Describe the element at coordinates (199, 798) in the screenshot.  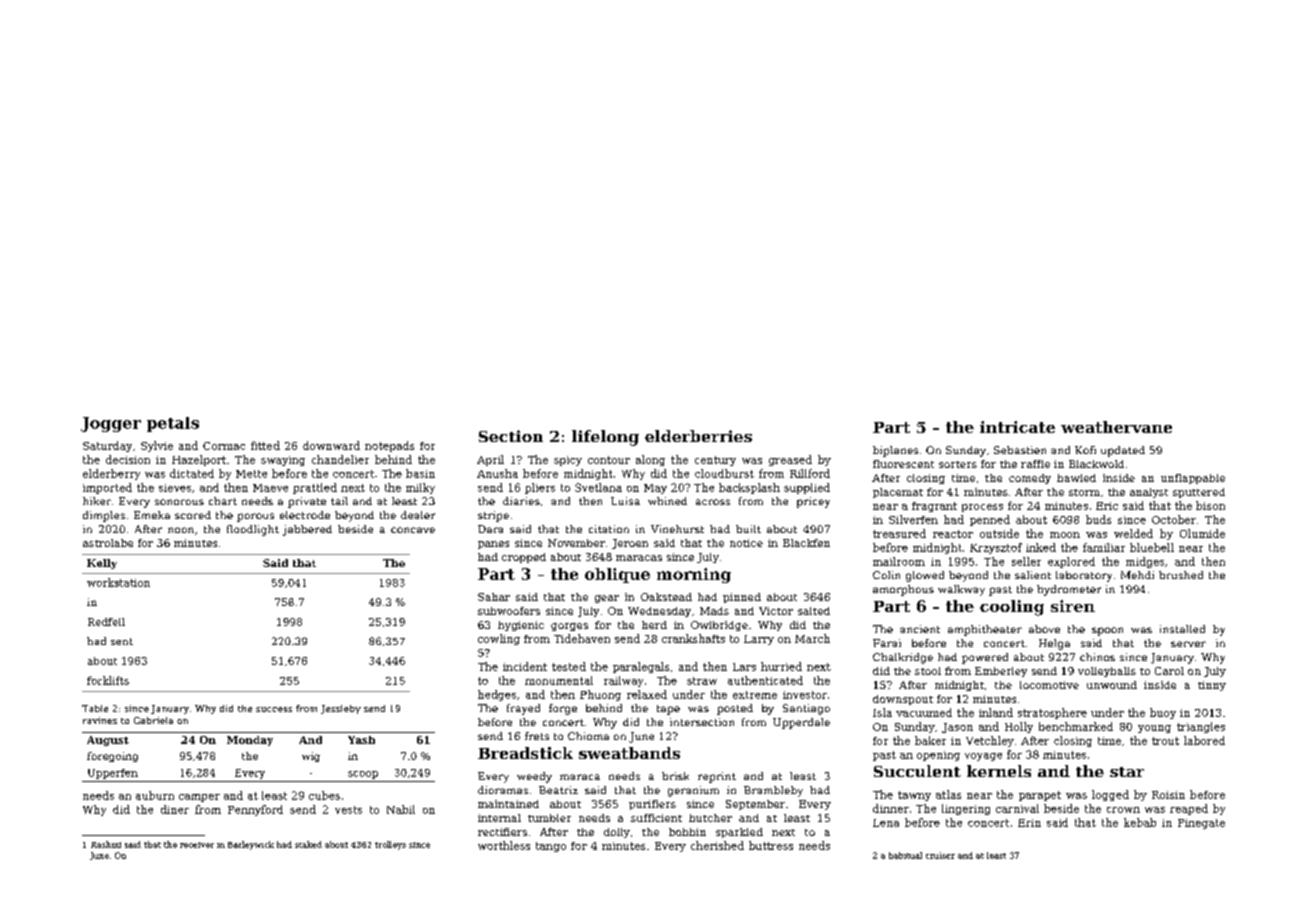
I see `camper` at that location.
